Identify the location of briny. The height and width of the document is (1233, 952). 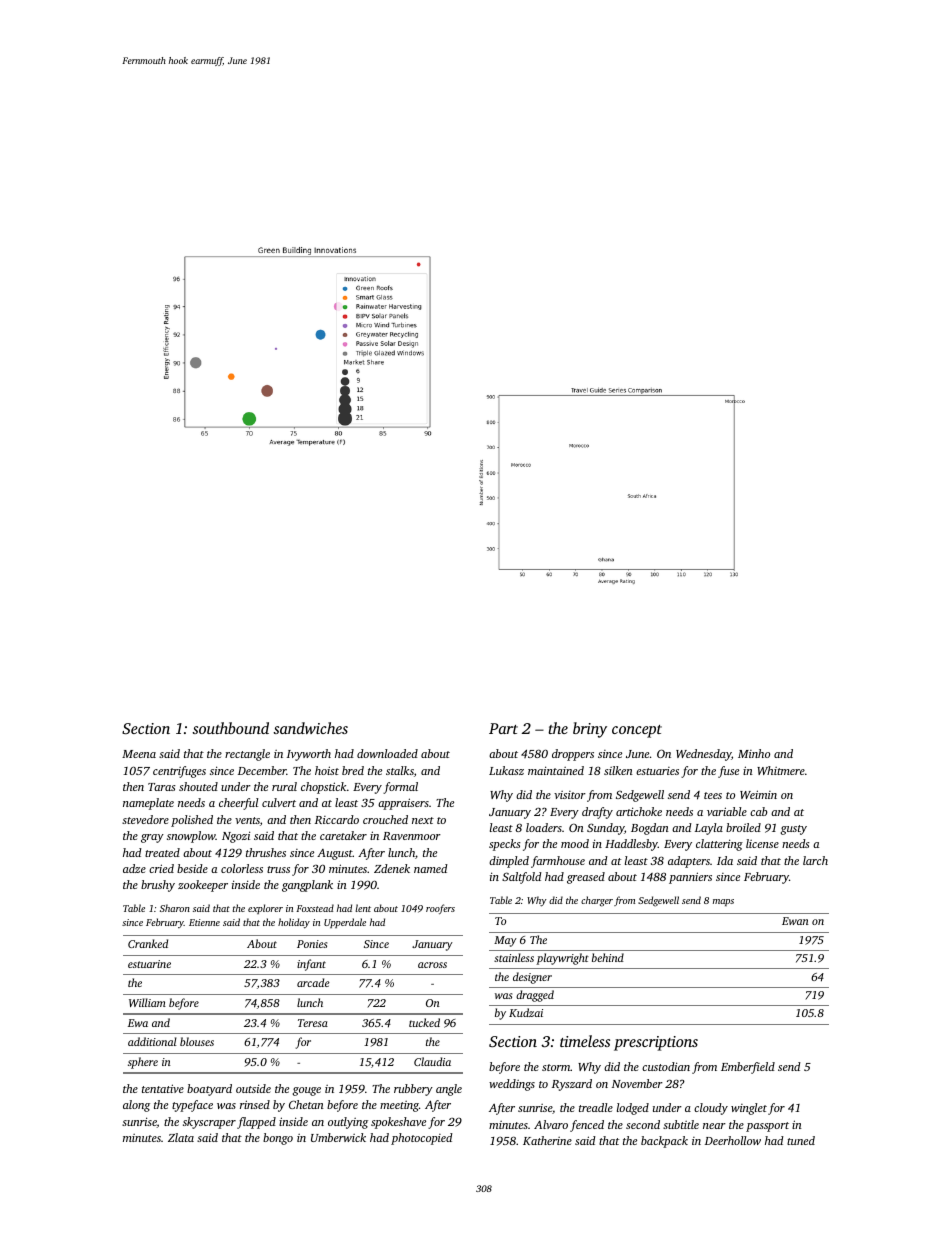
(590, 730).
